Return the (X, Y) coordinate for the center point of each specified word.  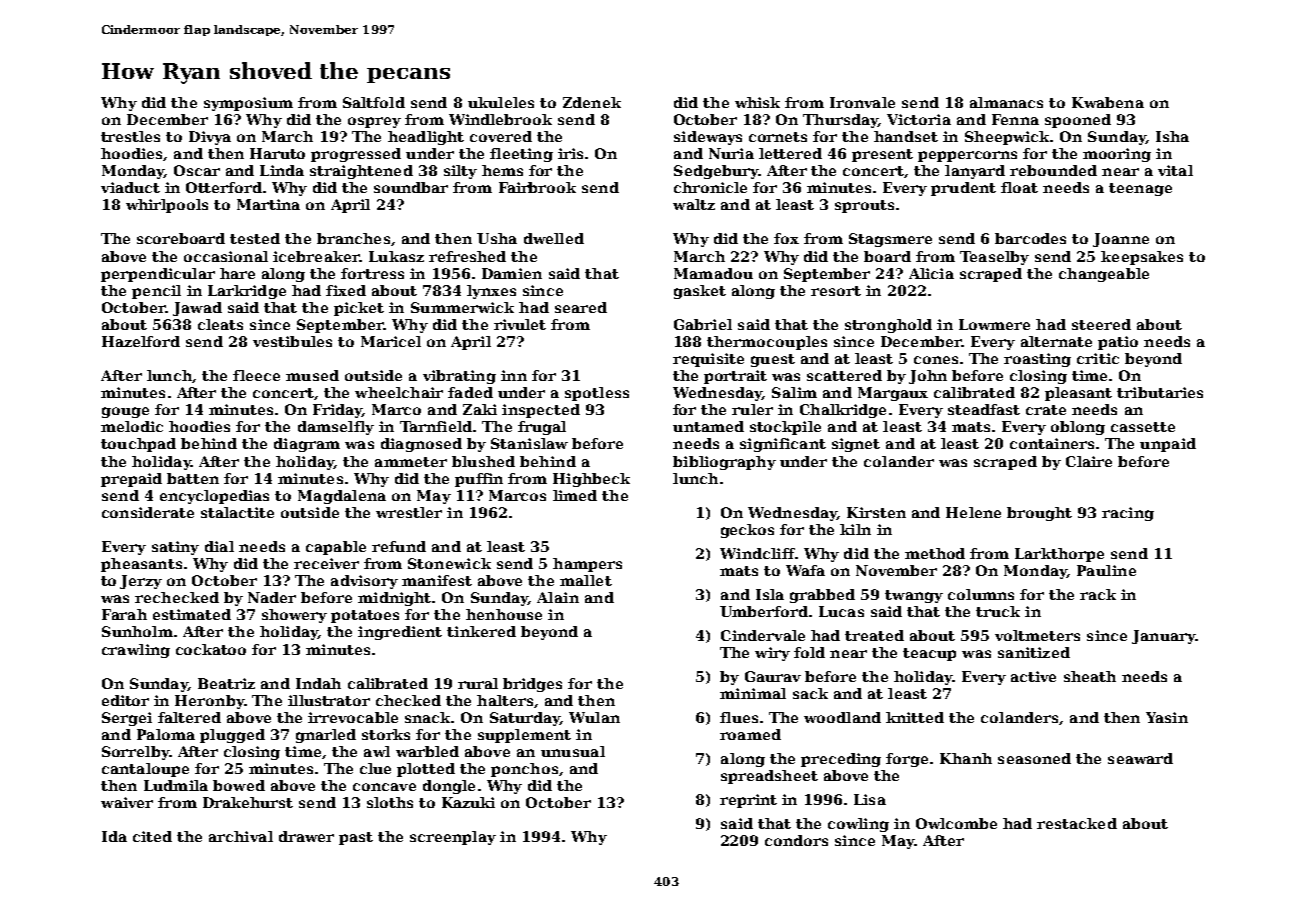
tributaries (1160, 392)
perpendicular (158, 275)
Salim (794, 392)
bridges (532, 685)
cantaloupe (145, 770)
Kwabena (1108, 102)
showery (294, 616)
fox (786, 238)
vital (1175, 170)
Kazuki (468, 802)
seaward (1140, 758)
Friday (337, 411)
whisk (757, 102)
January (1163, 637)
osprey (374, 122)
